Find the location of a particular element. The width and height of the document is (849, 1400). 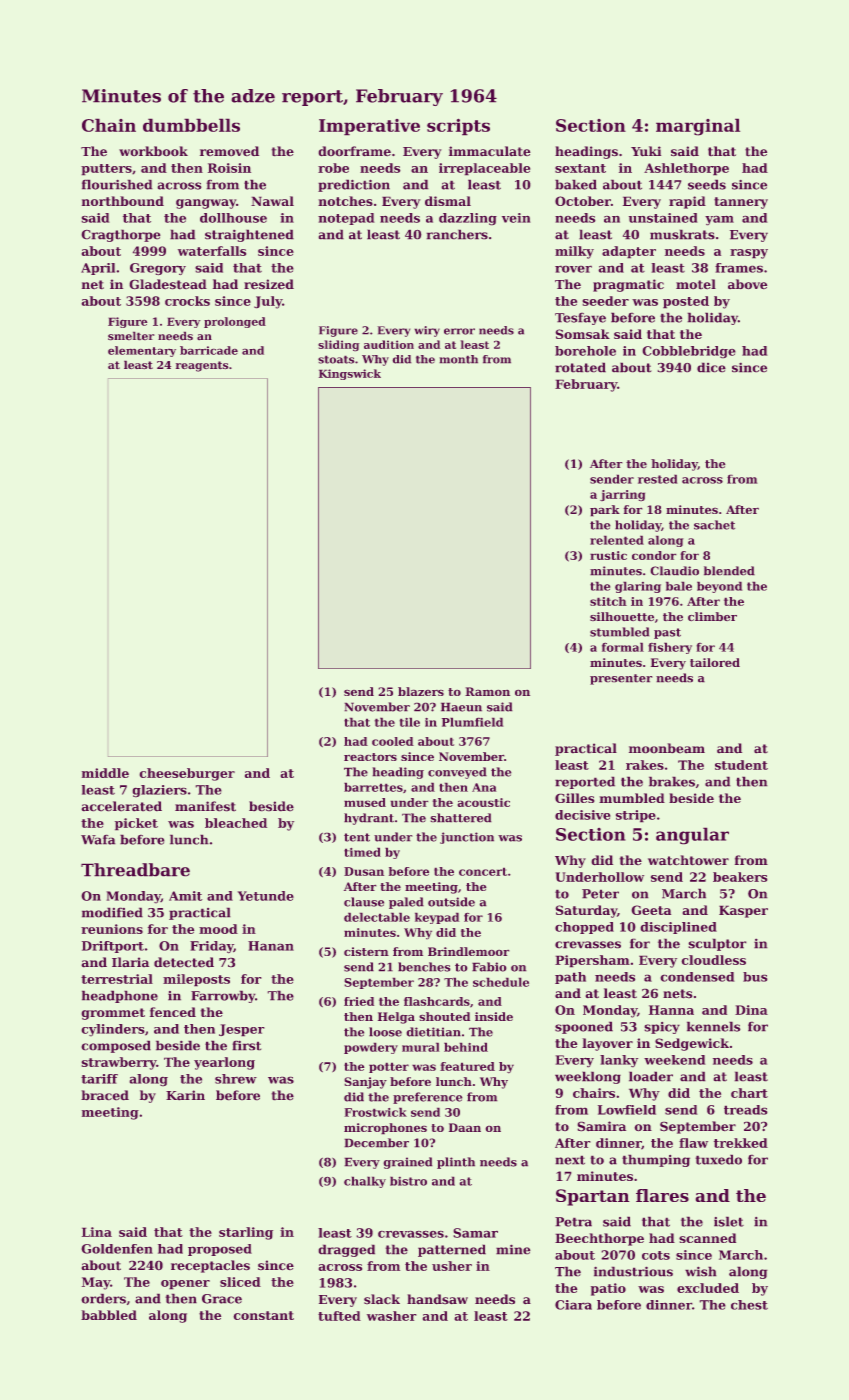

workbook is located at coordinates (153, 151).
